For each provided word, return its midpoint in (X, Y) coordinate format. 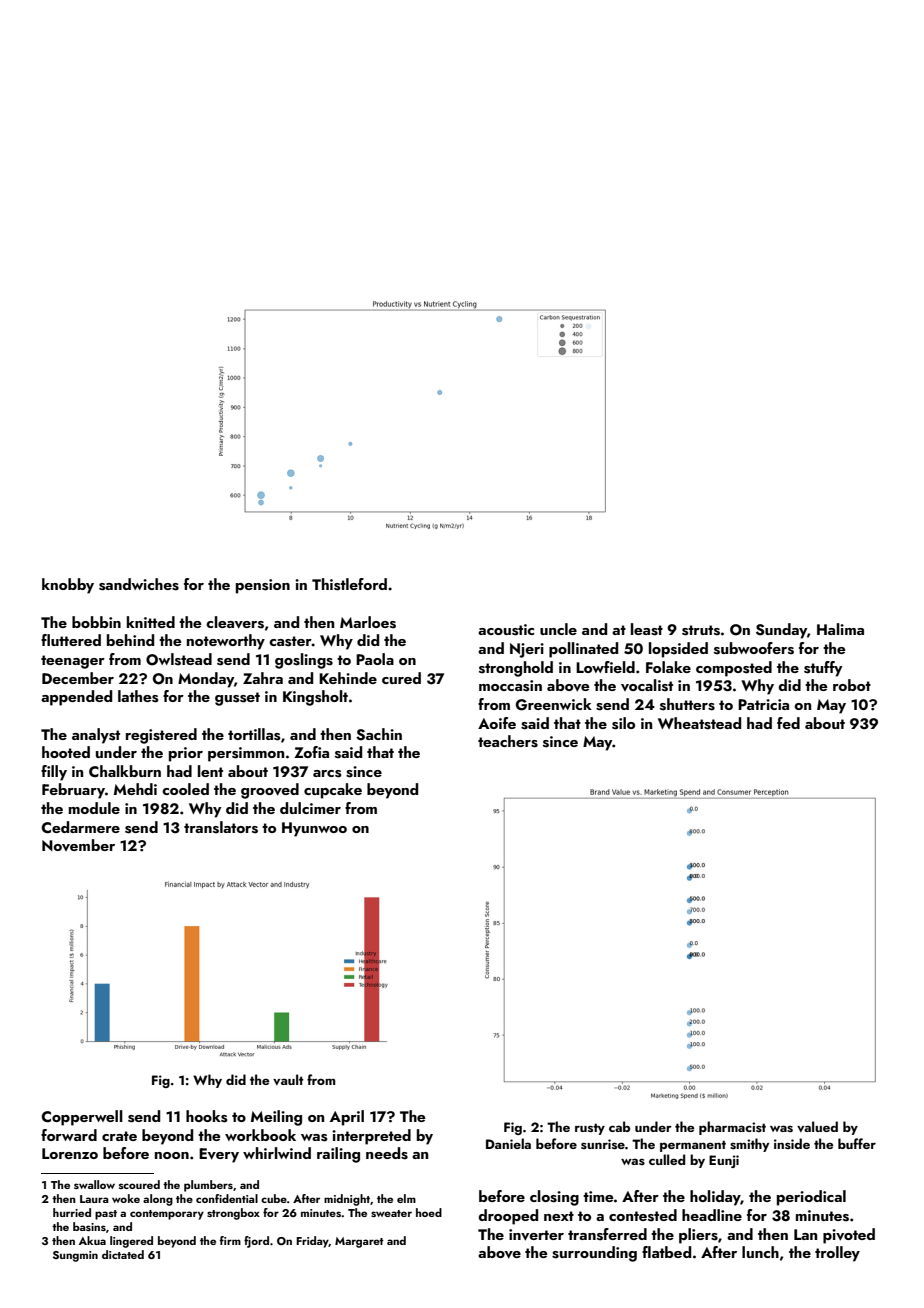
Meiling (276, 1118)
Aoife (497, 723)
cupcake (333, 791)
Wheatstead (699, 723)
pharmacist (732, 1128)
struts (701, 630)
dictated (123, 1254)
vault (288, 1079)
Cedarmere (81, 827)
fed (788, 723)
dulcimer (310, 808)
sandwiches (139, 584)
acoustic (506, 630)
